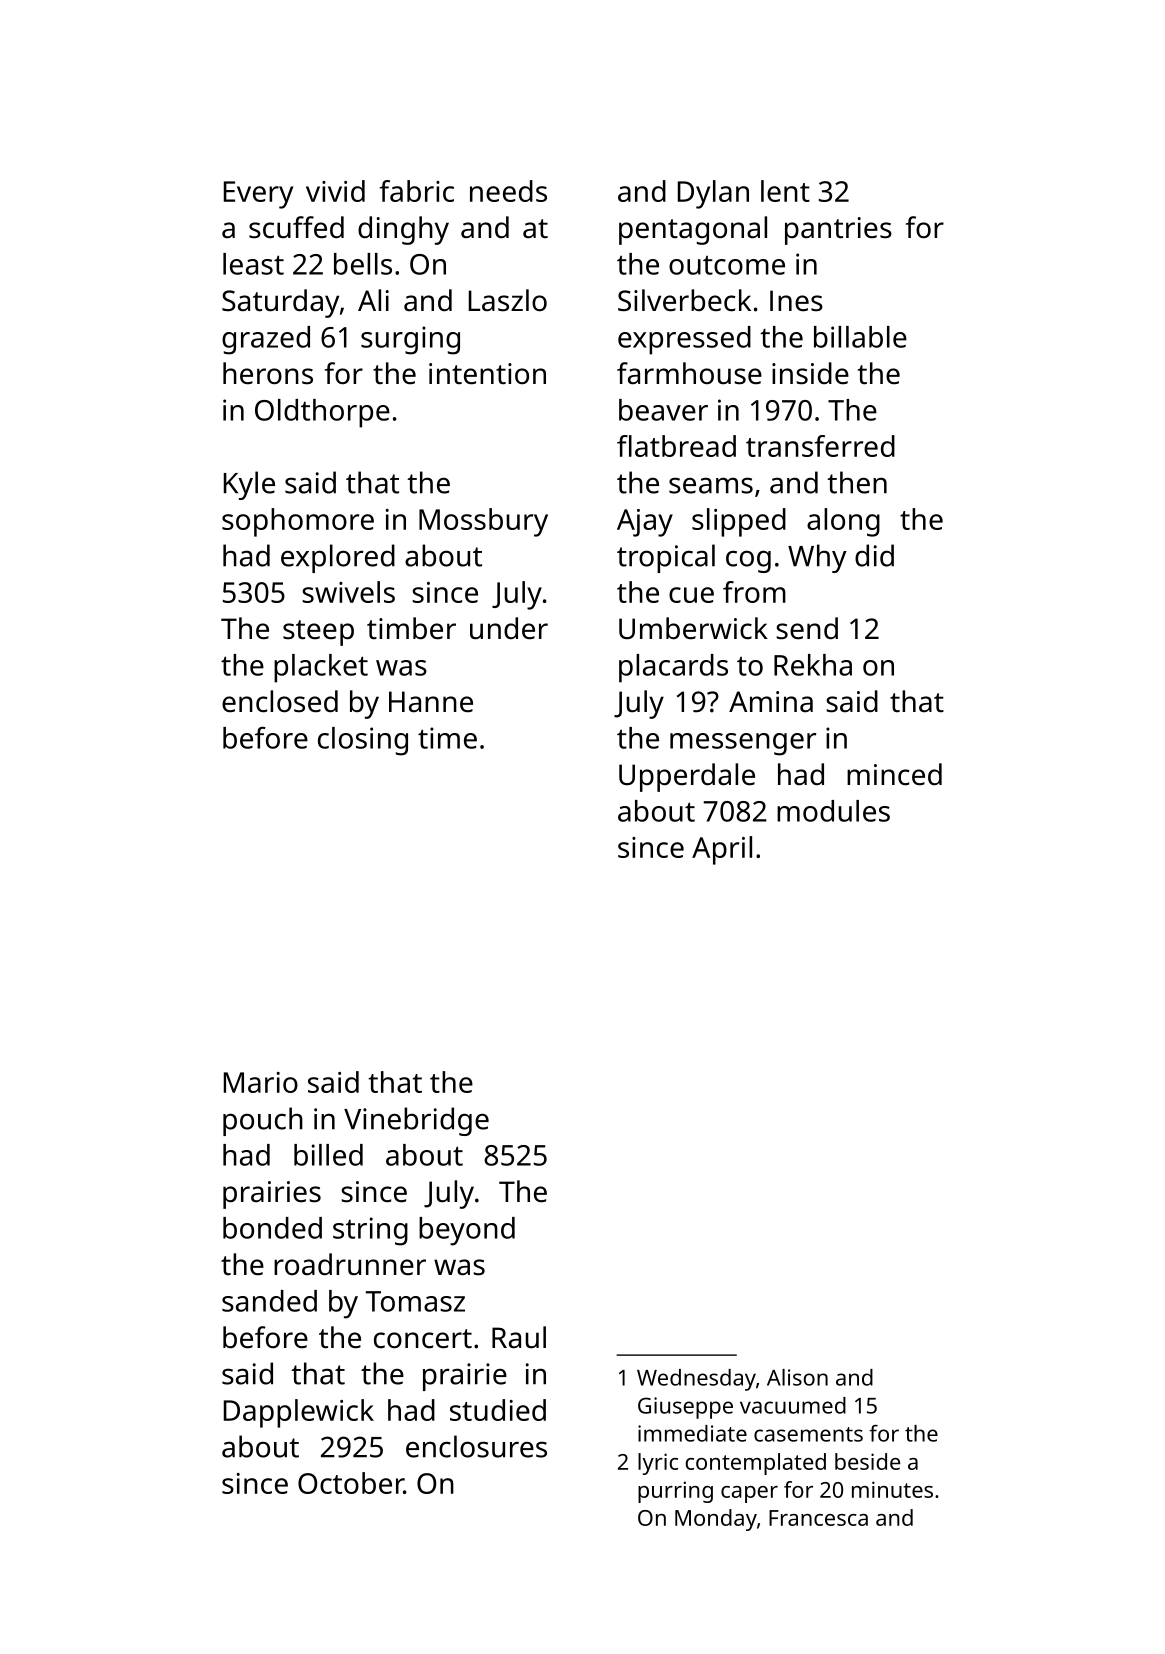 Image resolution: width=1165 pixels, height=1654 pixels. I want to click on Monday, so click(716, 1520).
